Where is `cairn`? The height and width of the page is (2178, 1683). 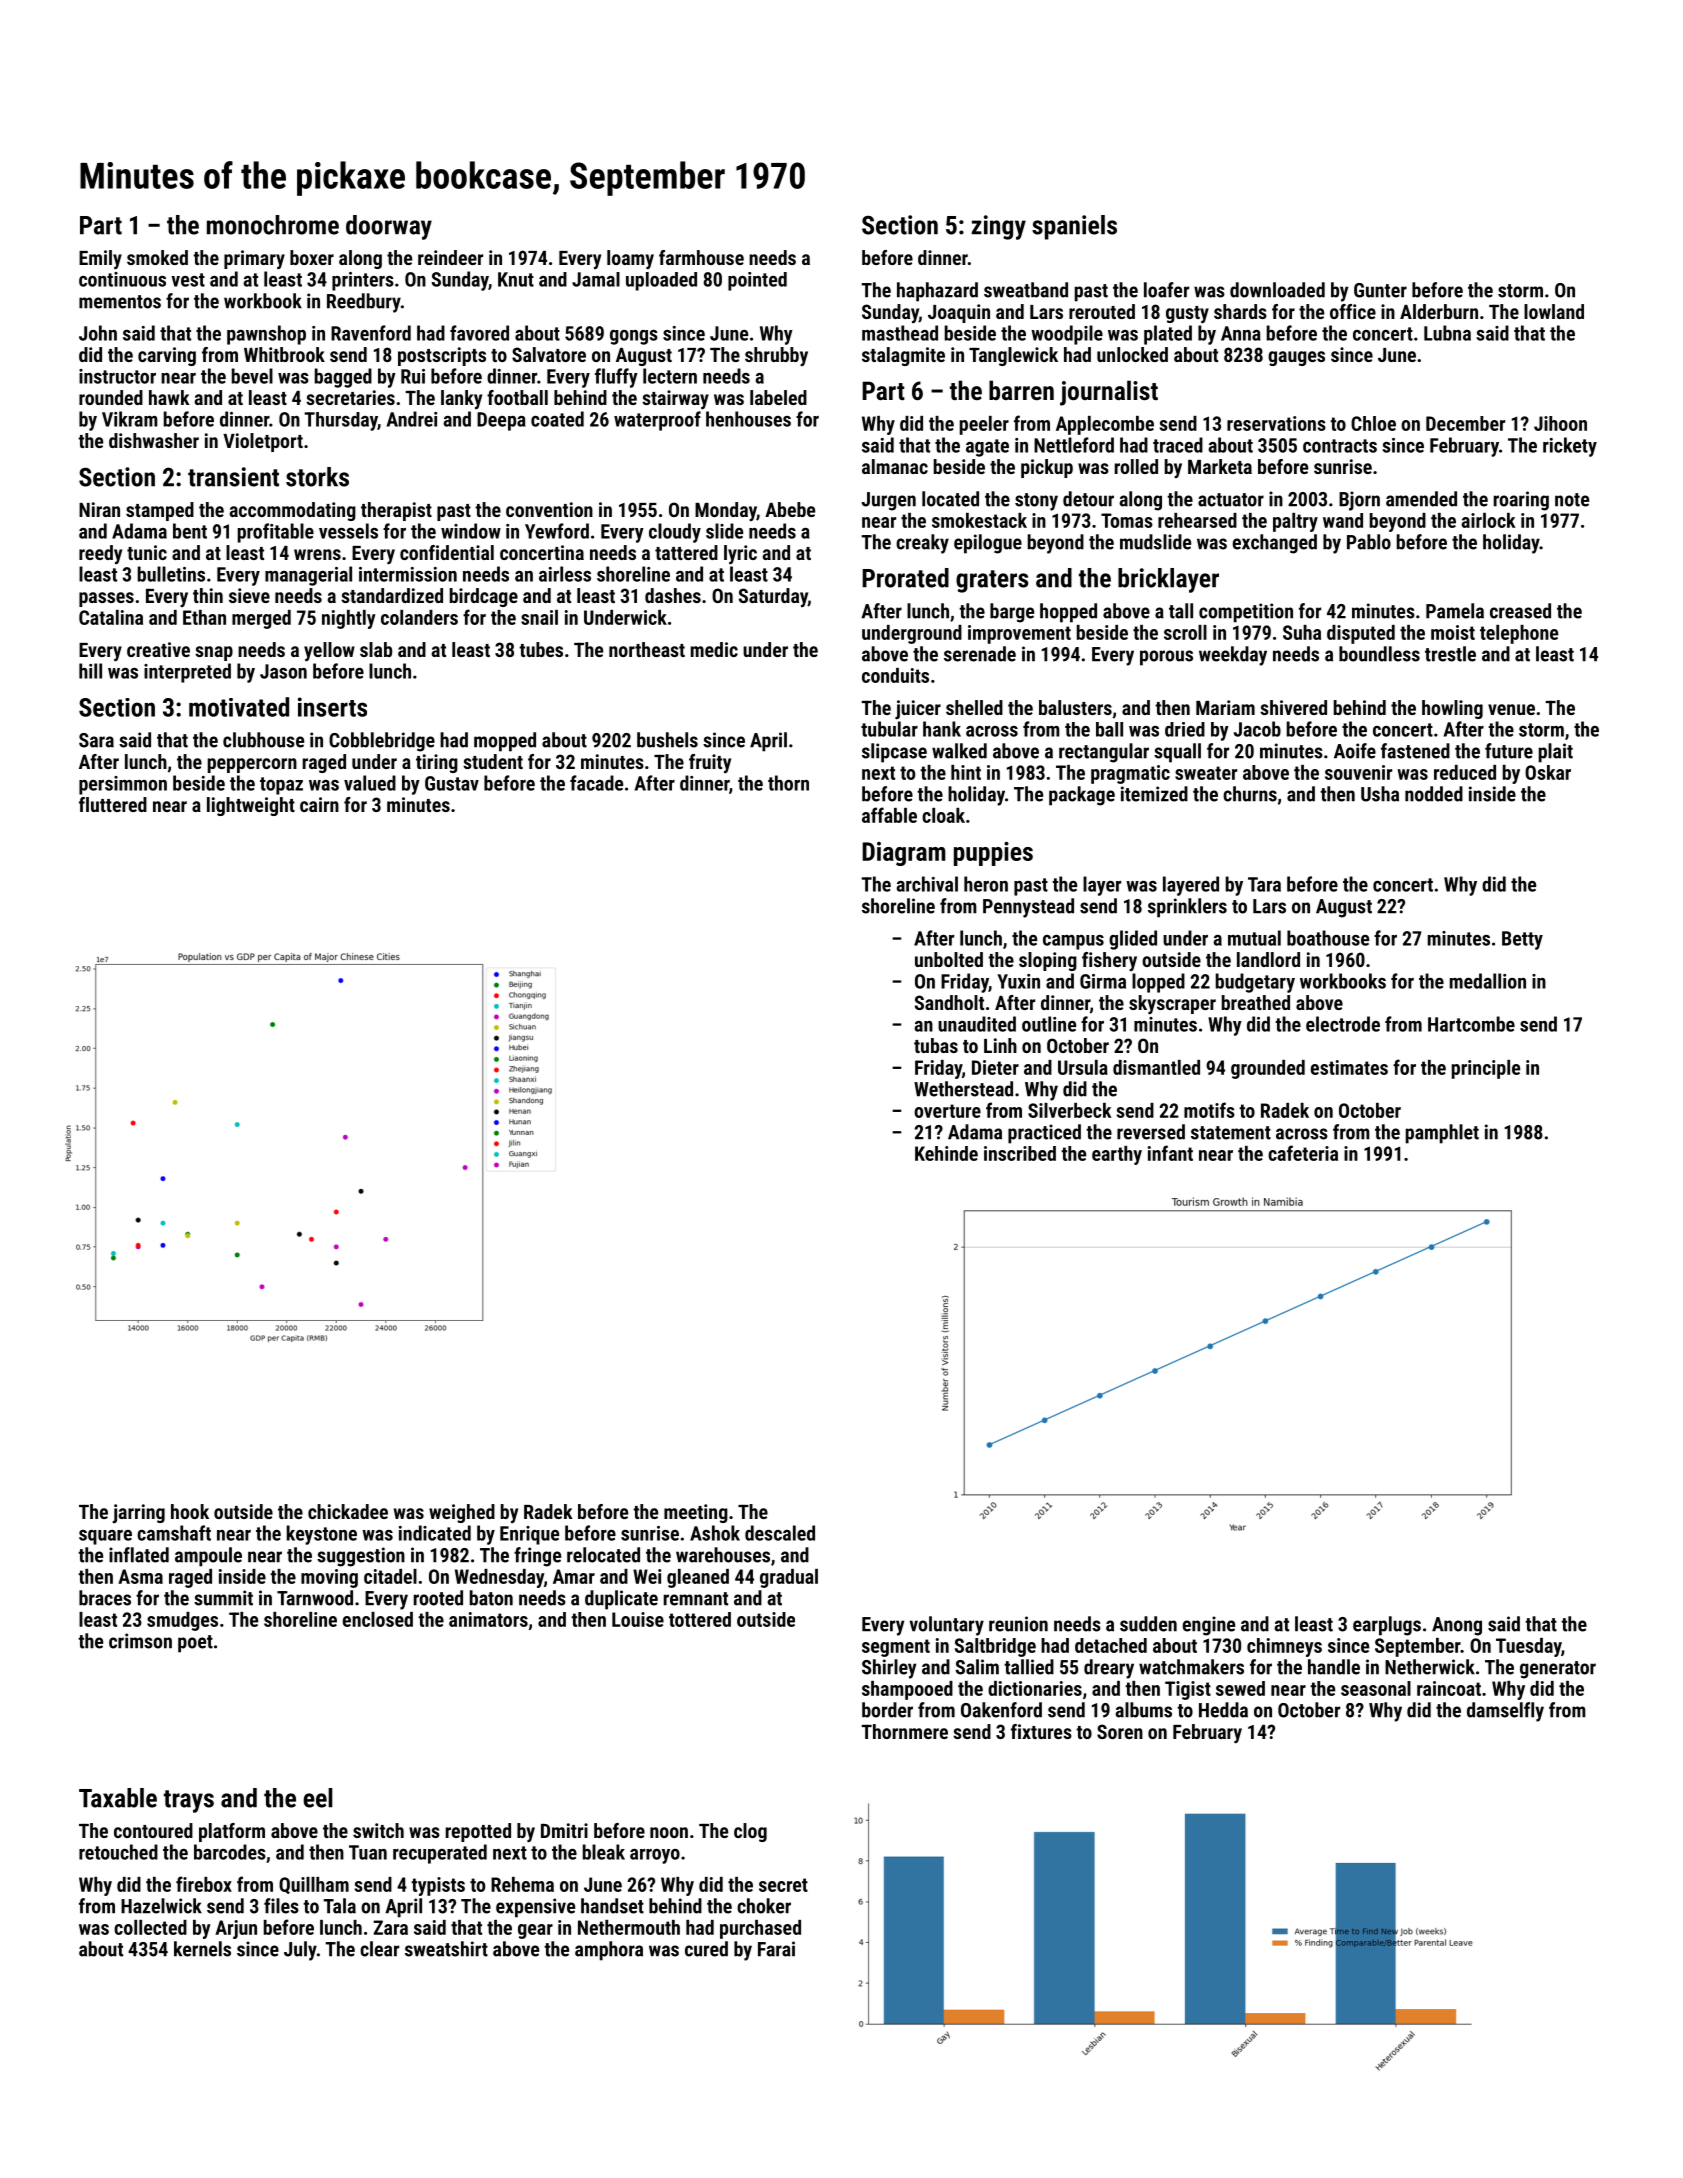
cairn is located at coordinates (319, 804).
